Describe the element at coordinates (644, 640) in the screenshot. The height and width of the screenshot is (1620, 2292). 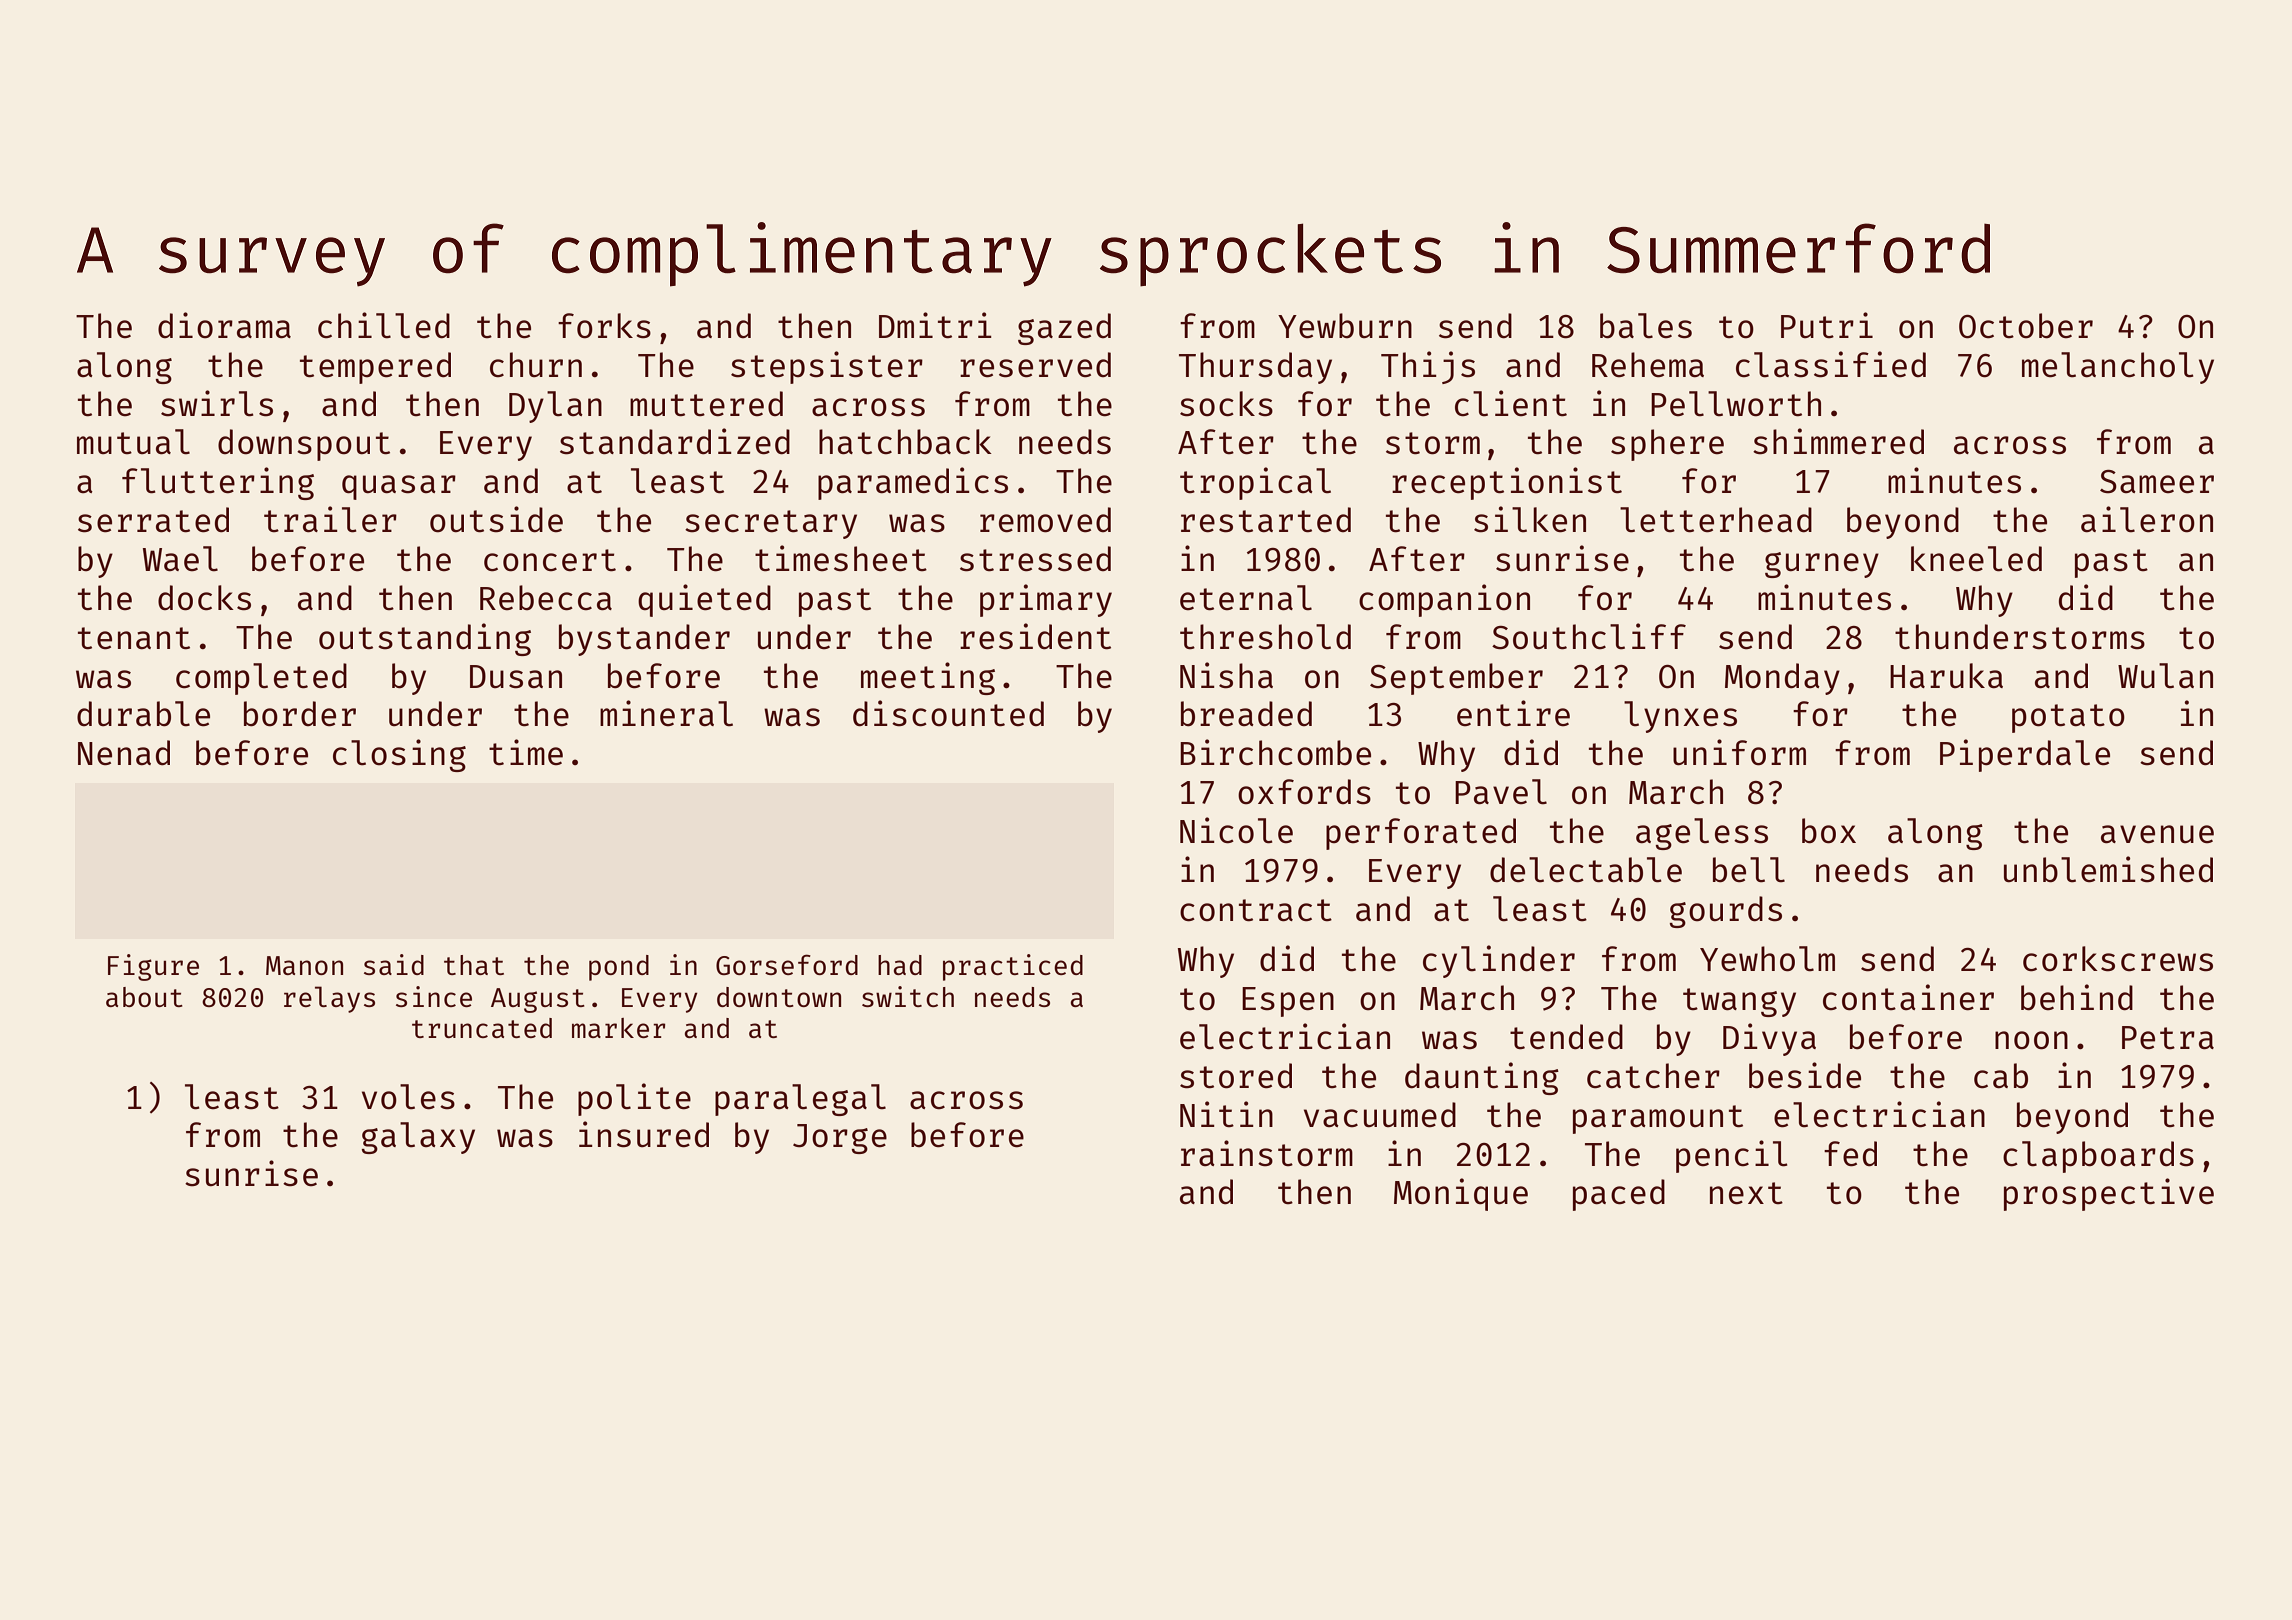
I see `bystander` at that location.
